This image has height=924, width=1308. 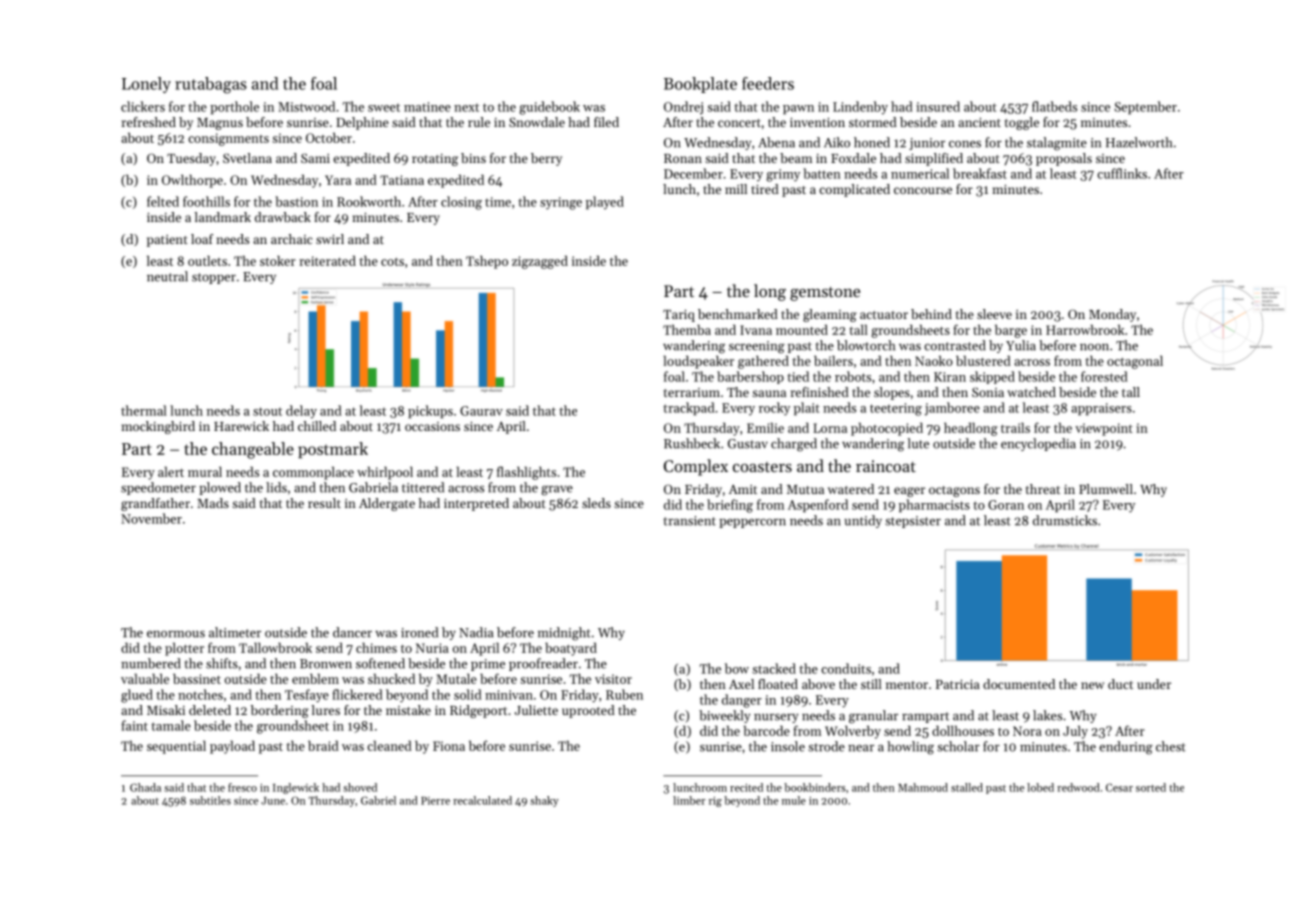 What do you see at coordinates (963, 730) in the image?
I see `dollhouses` at bounding box center [963, 730].
